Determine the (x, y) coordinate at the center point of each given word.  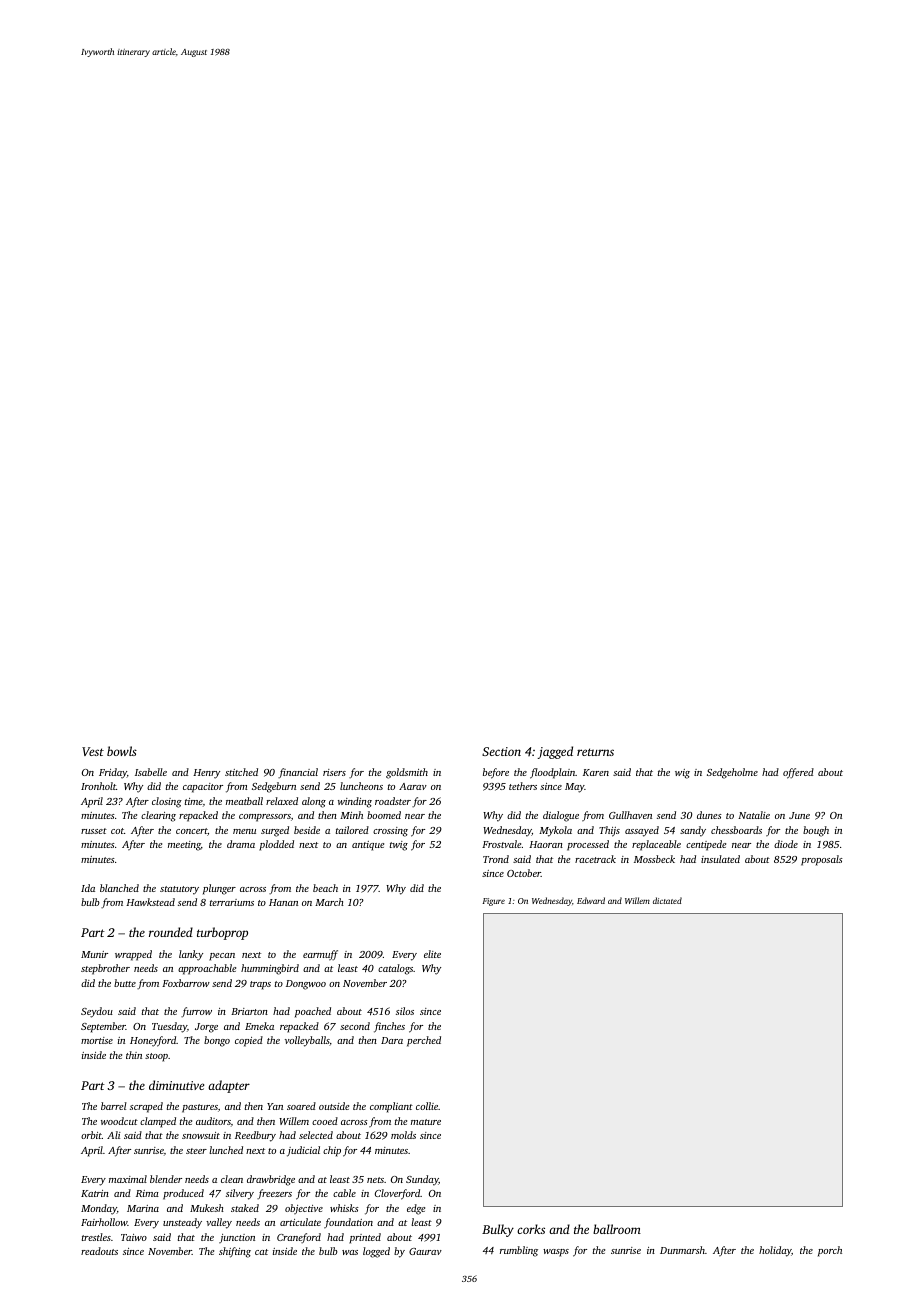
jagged (555, 752)
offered (798, 773)
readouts (99, 1251)
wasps (556, 1253)
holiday (775, 1251)
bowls (122, 751)
